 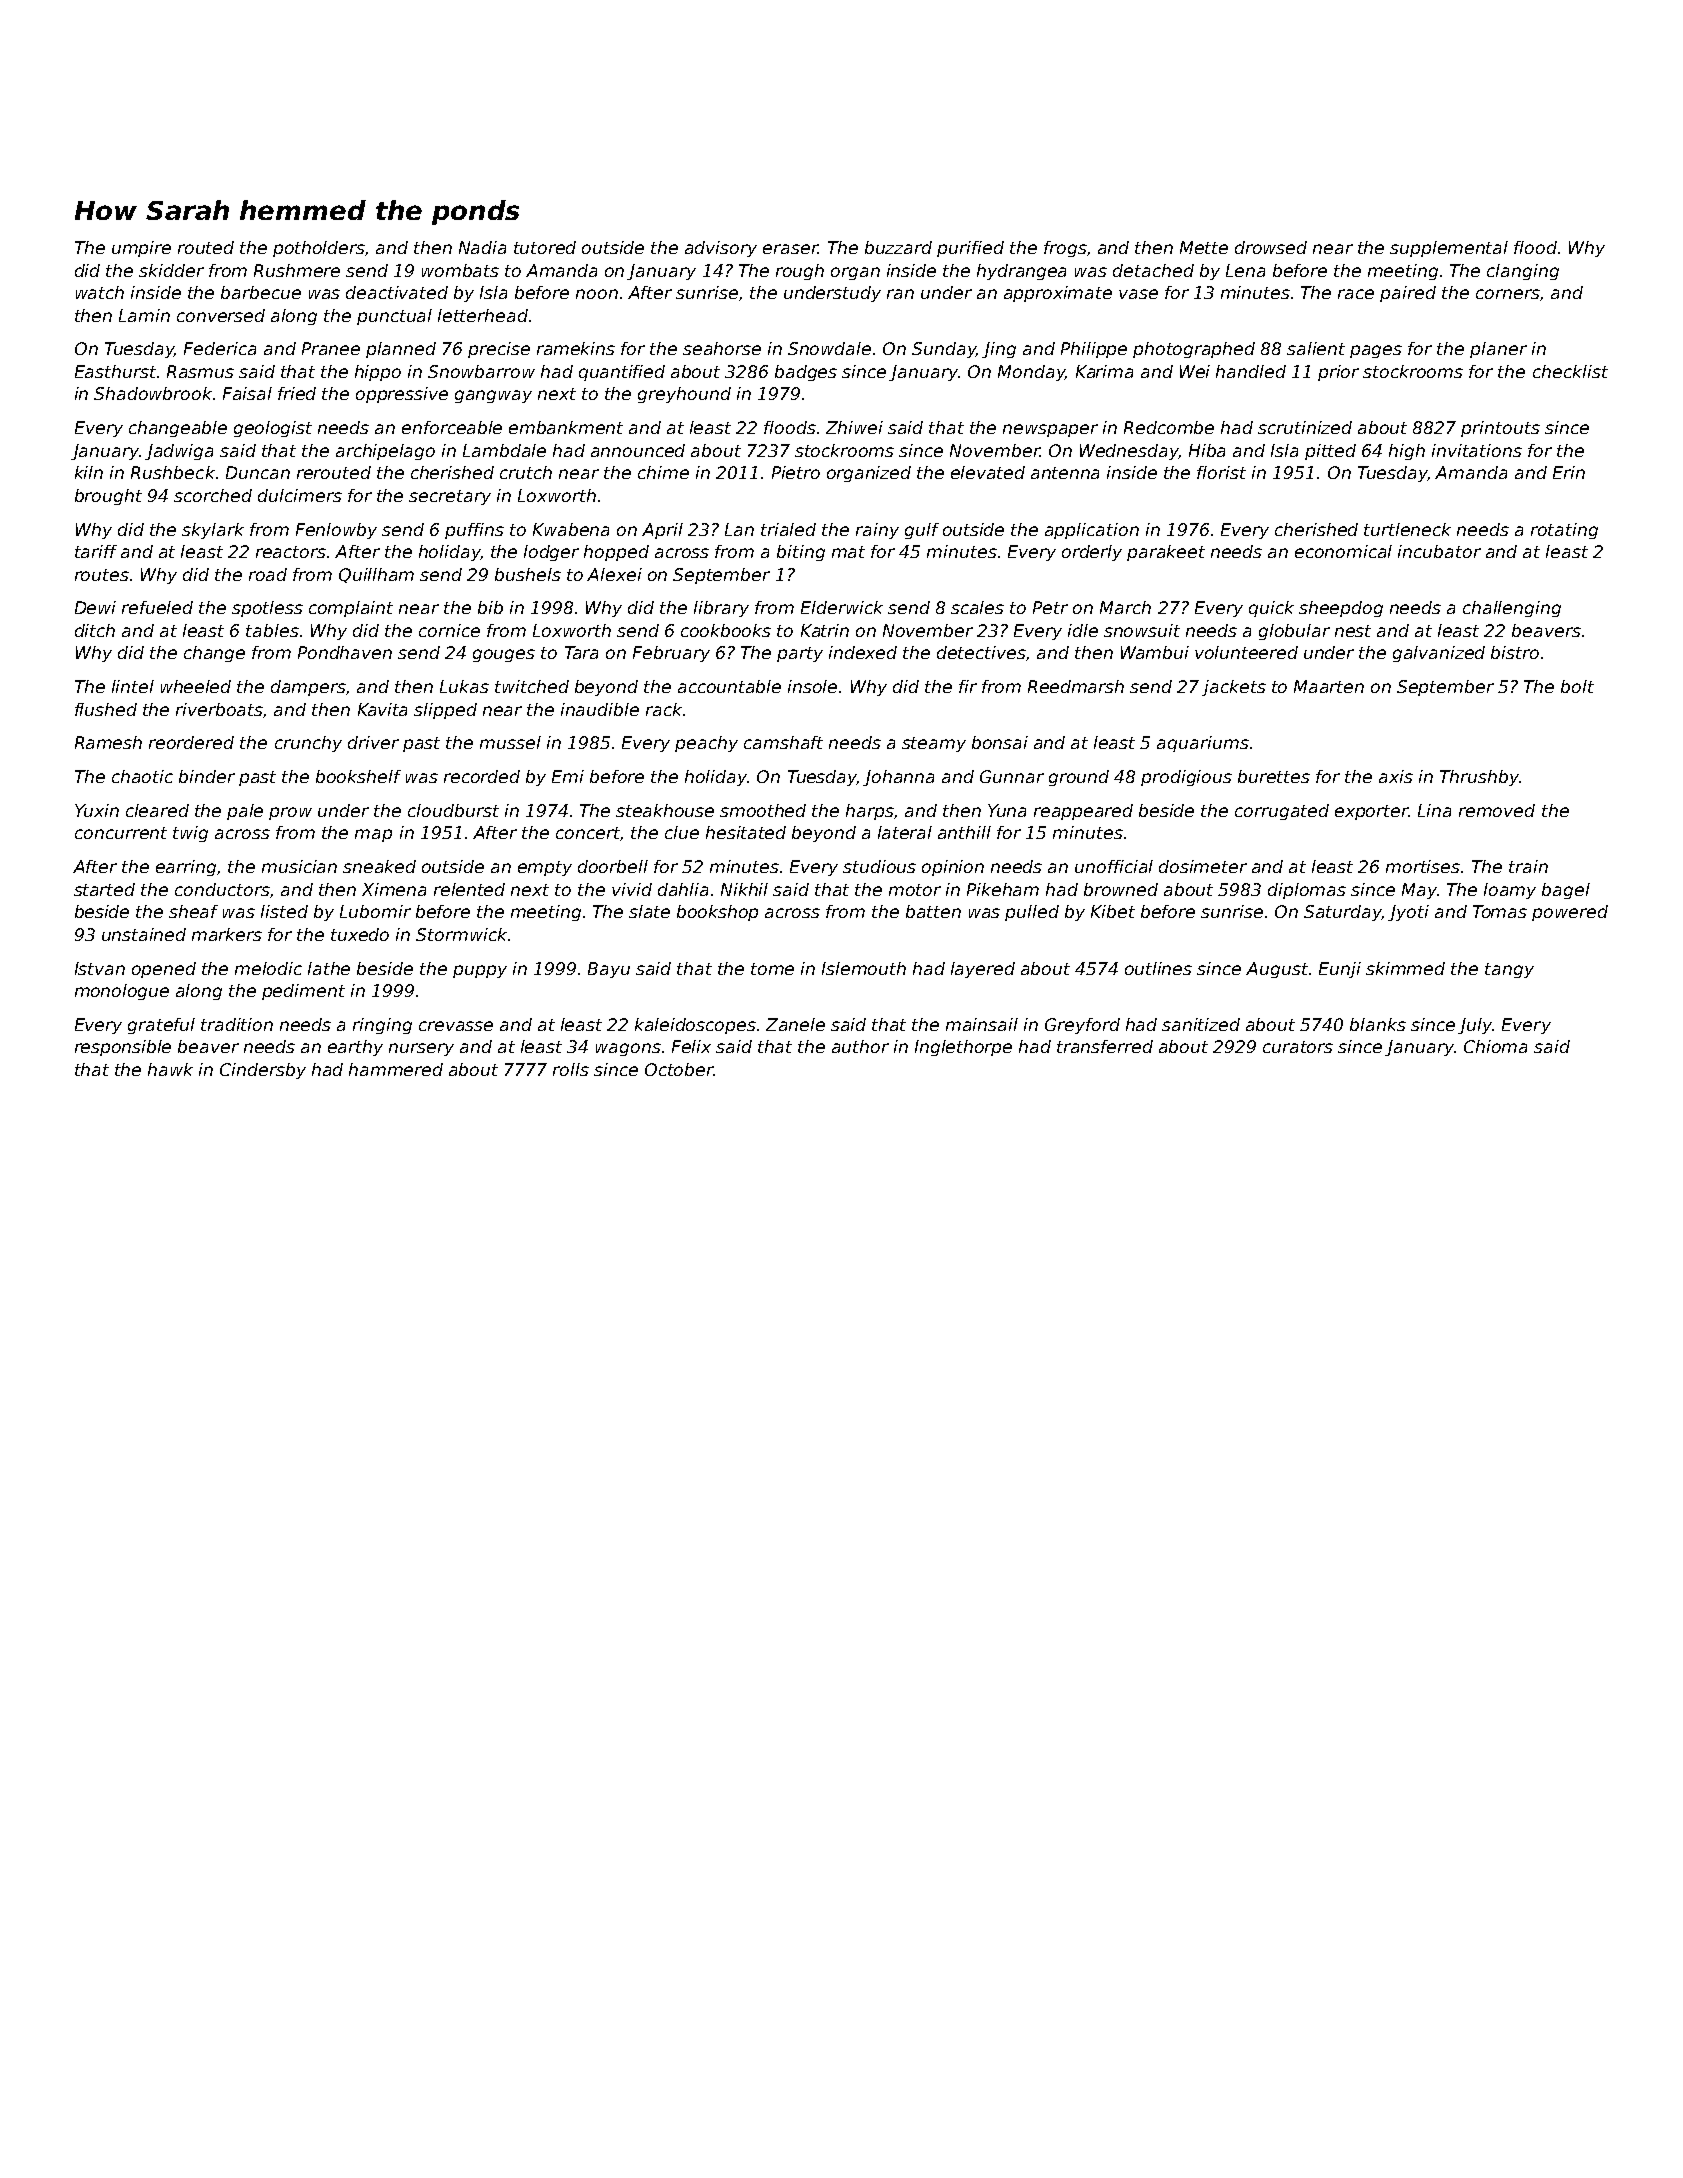 I want to click on Easthurst, so click(x=115, y=371).
